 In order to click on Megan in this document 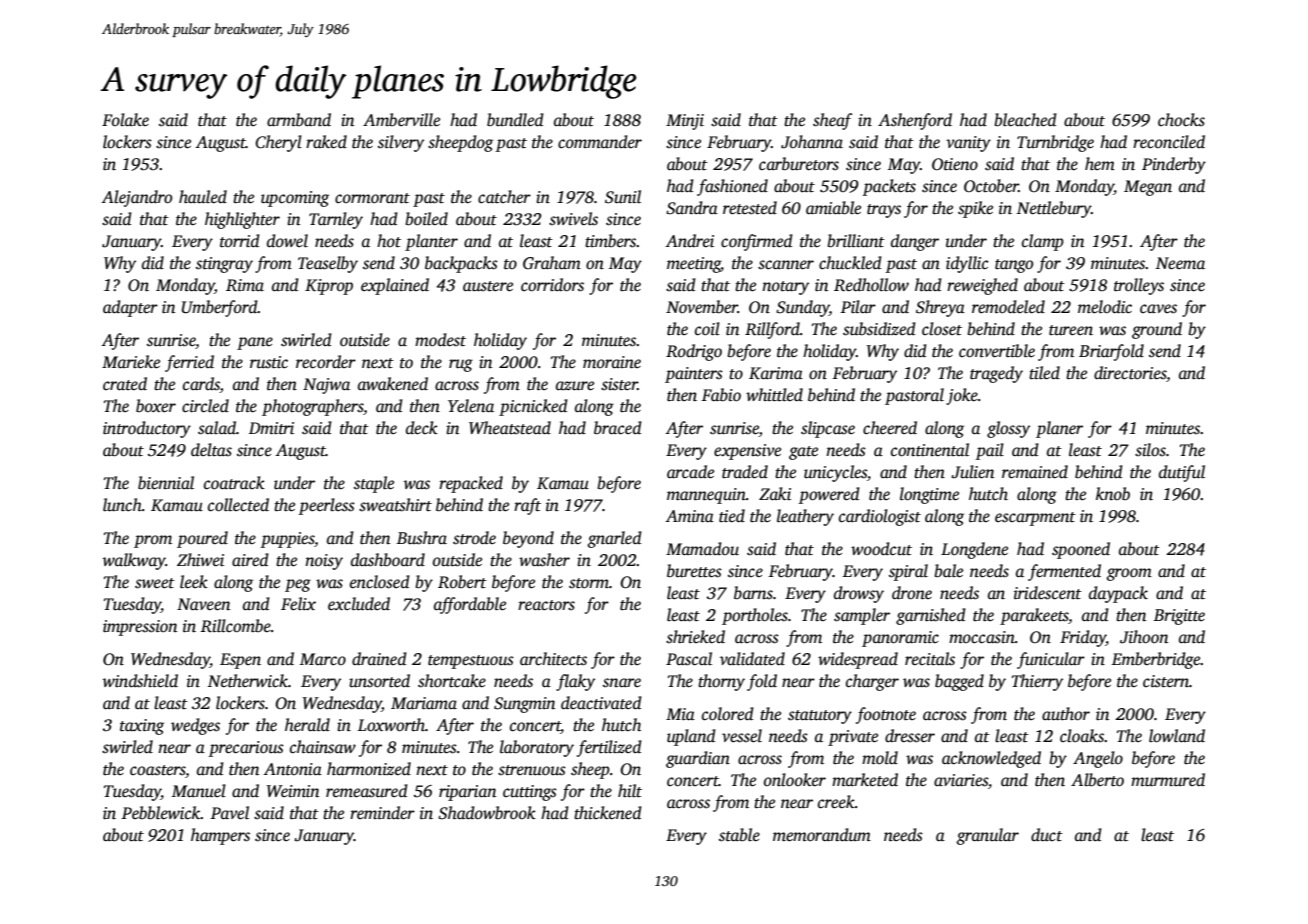, I will do `click(1148, 188)`.
